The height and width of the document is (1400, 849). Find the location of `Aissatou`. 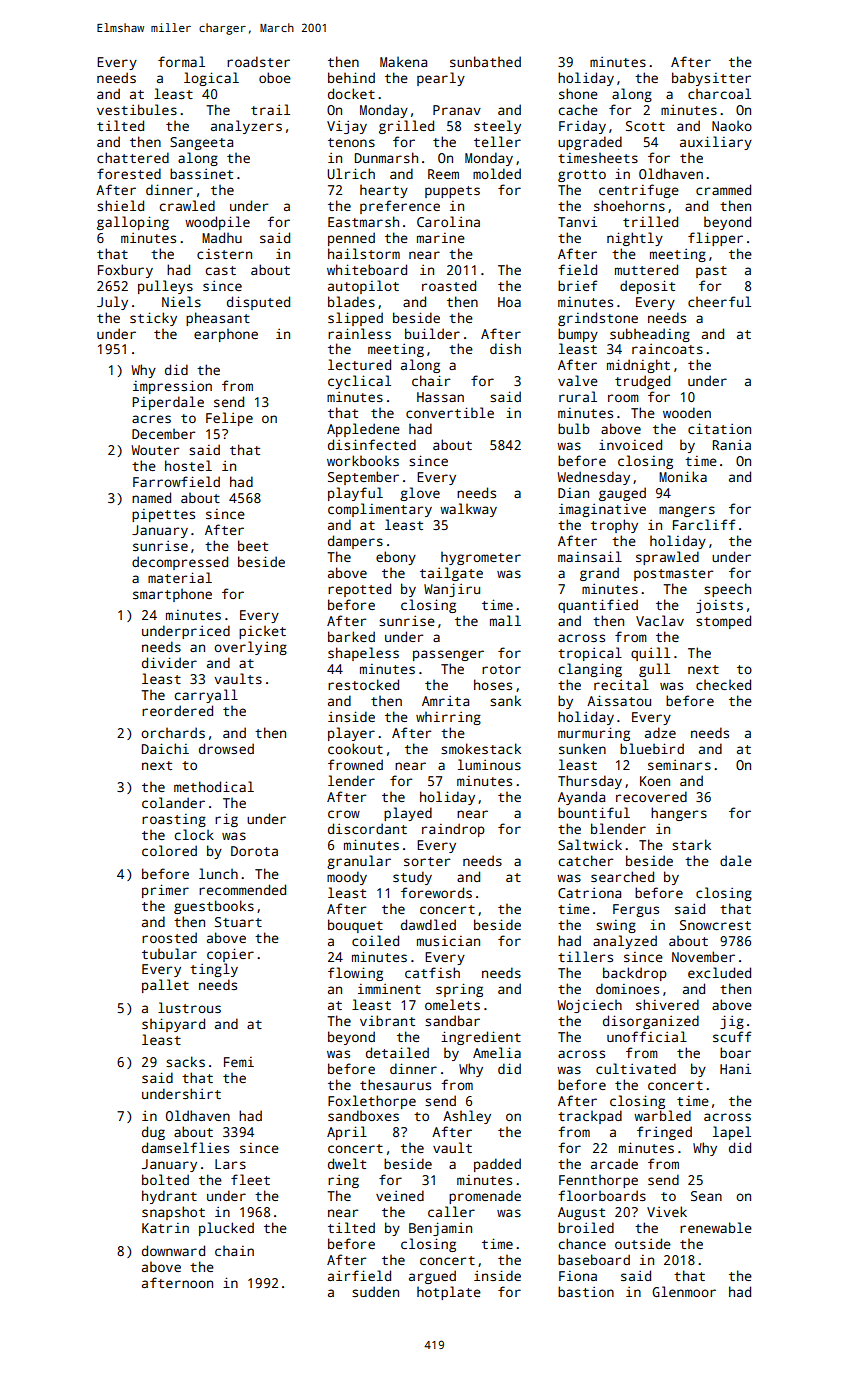

Aissatou is located at coordinates (619, 700).
